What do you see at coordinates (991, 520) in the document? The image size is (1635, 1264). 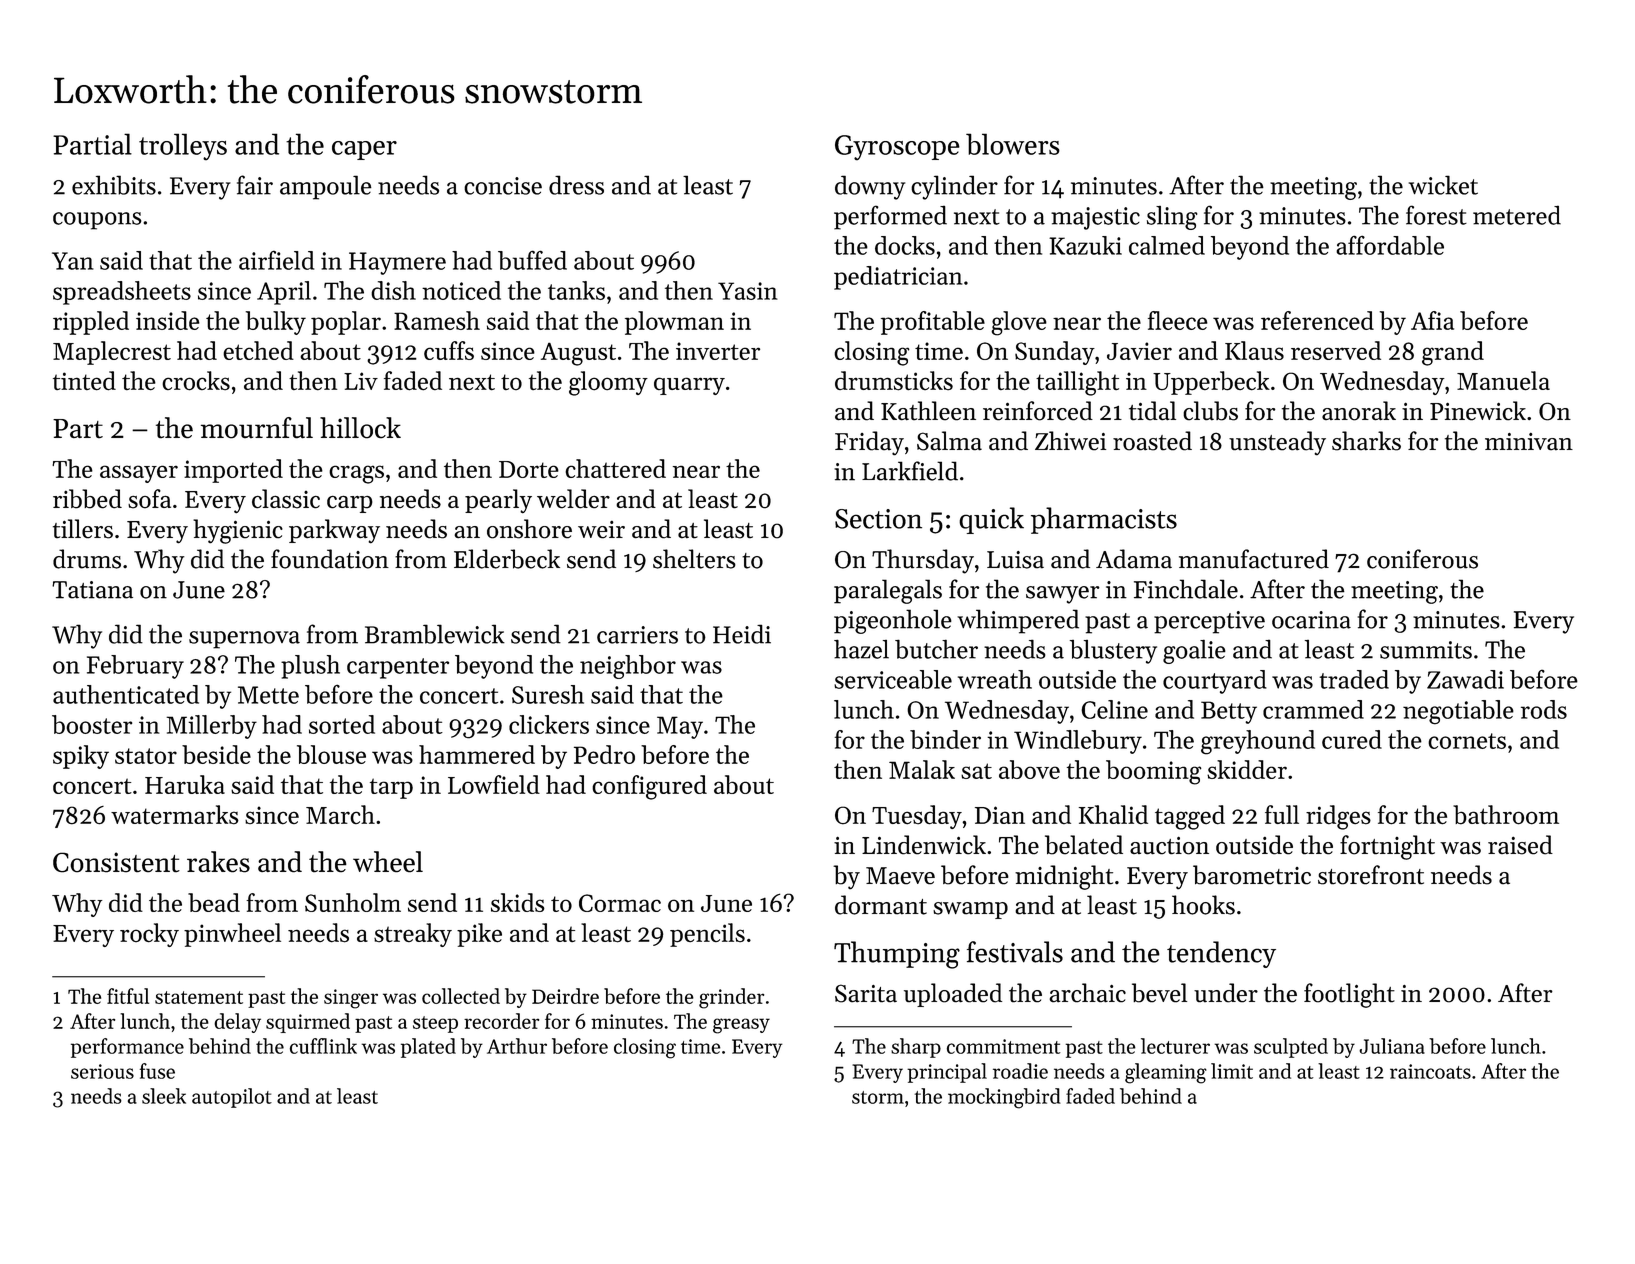 I see `quick` at bounding box center [991, 520].
